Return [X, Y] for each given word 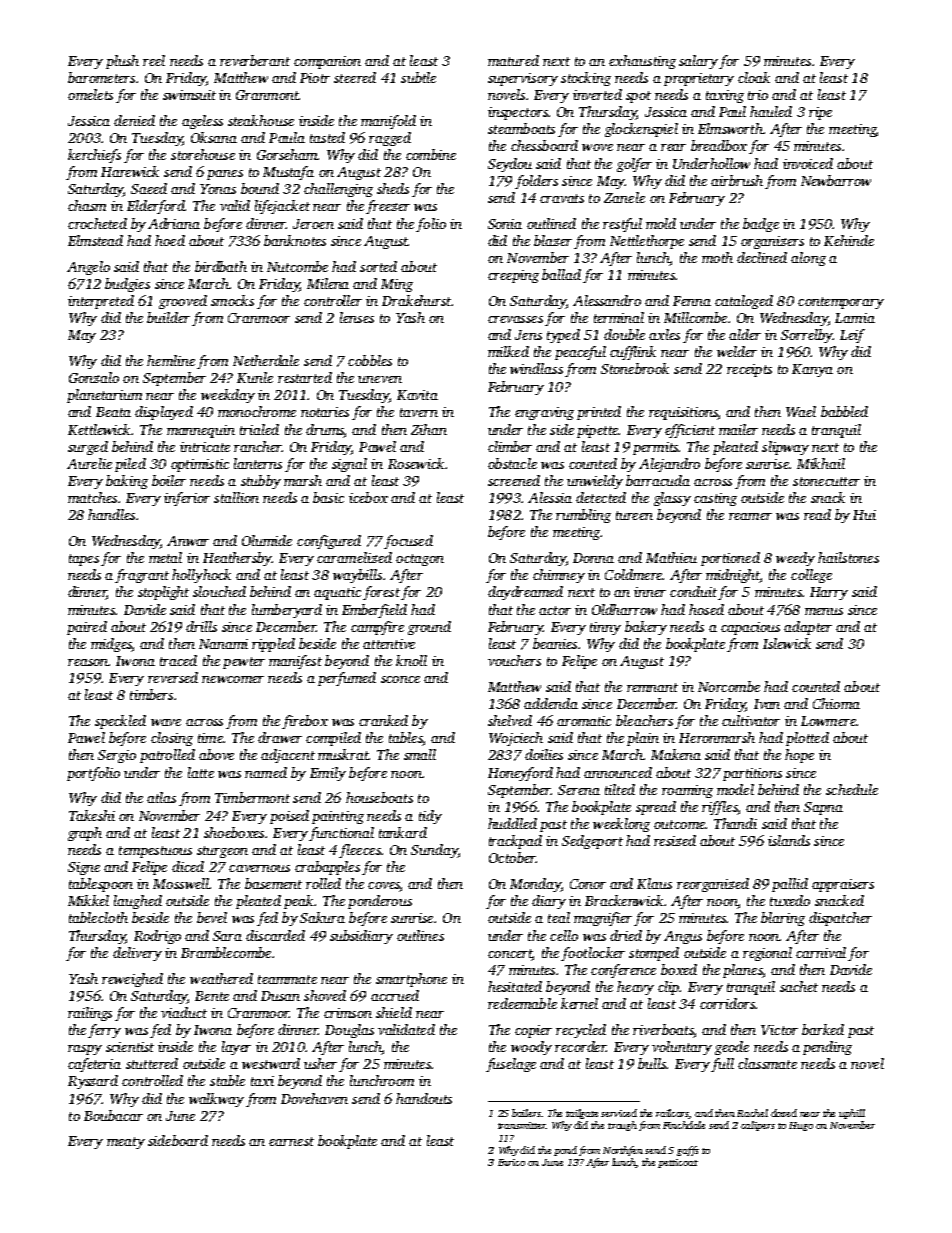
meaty [126, 1143]
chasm [87, 205]
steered [355, 77]
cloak [754, 77]
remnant [652, 687]
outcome [679, 824]
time [210, 738]
